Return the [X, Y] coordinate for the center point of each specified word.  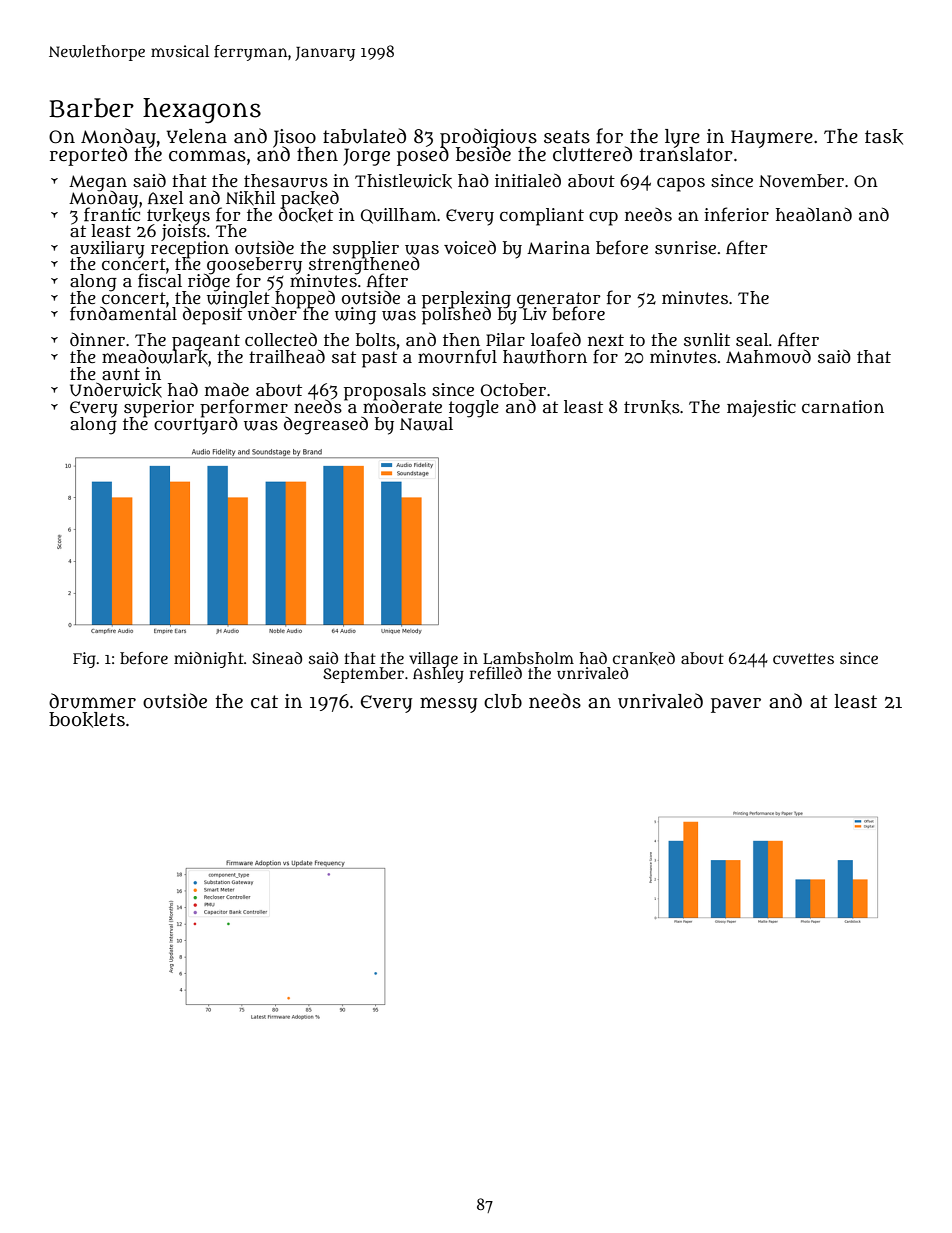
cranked [644, 658]
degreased [326, 425]
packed [310, 199]
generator [559, 299]
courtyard [196, 426]
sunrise [685, 248]
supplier [366, 249]
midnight [209, 660]
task [884, 137]
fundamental [123, 314]
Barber [91, 108]
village [433, 659]
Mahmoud [768, 357]
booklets [87, 720]
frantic [112, 215]
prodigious [488, 137]
